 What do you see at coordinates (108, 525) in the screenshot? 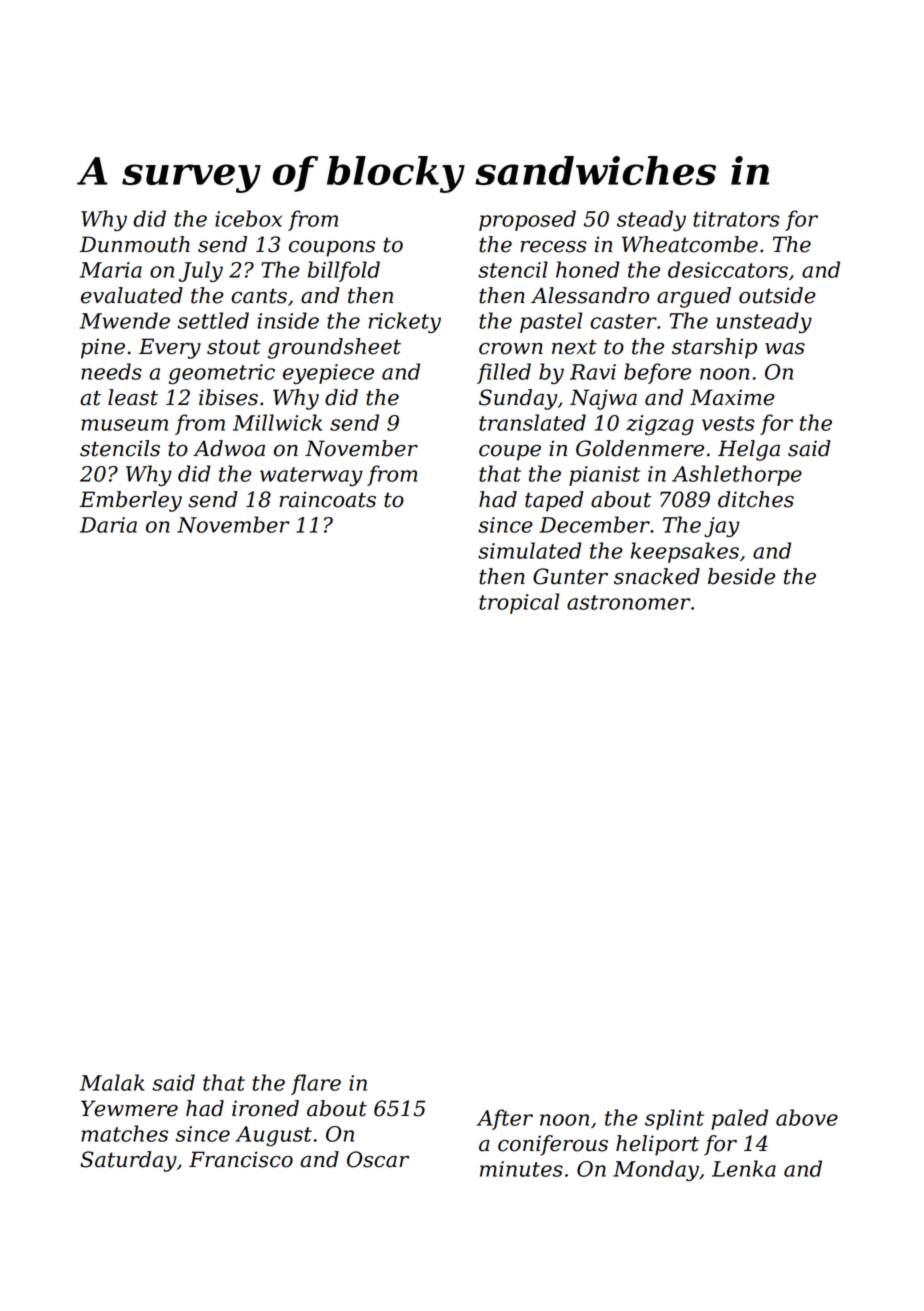
I see `Daria` at bounding box center [108, 525].
